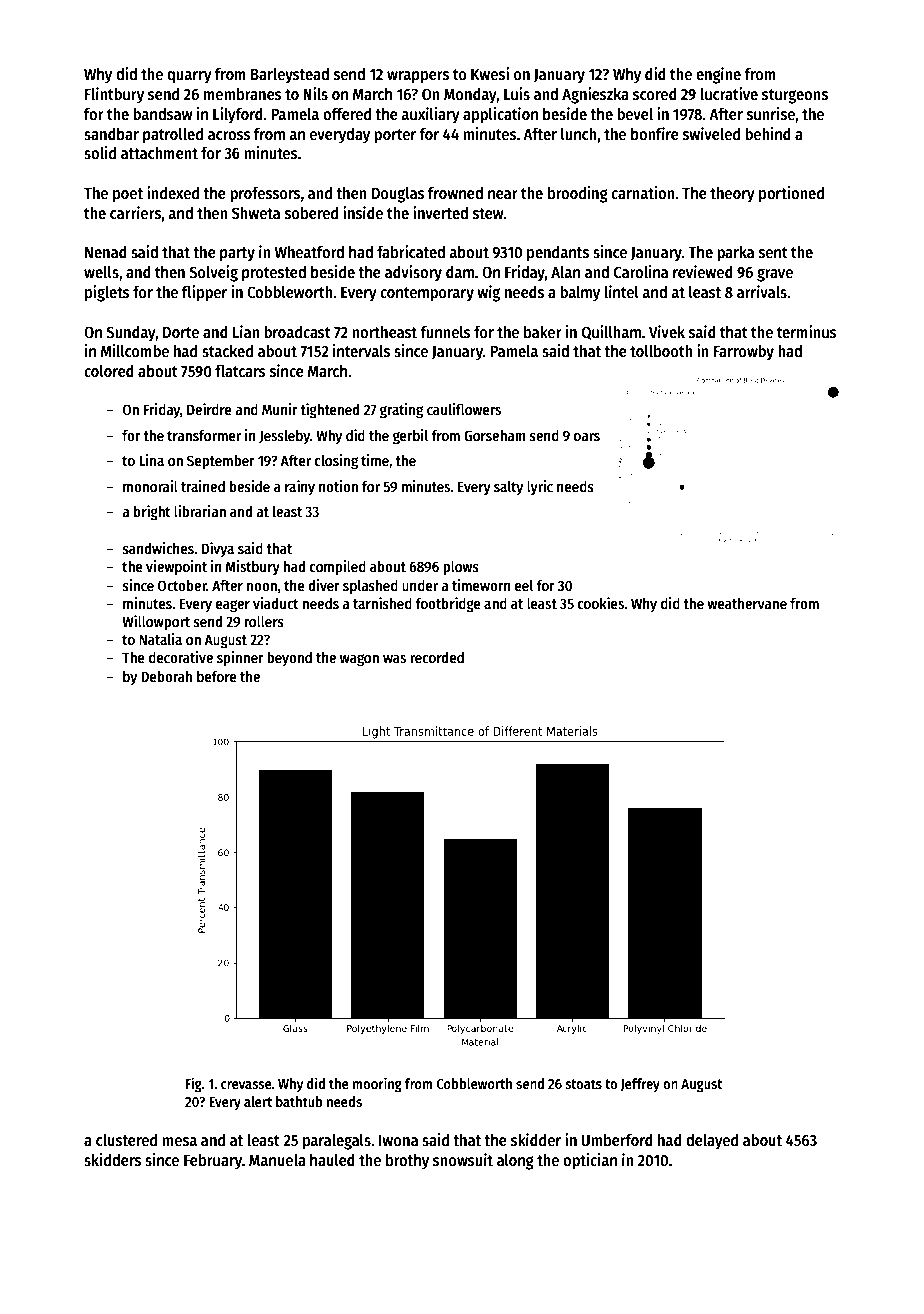 Image resolution: width=924 pixels, height=1314 pixels. Describe the element at coordinates (150, 486) in the image. I see `monorail` at that location.
